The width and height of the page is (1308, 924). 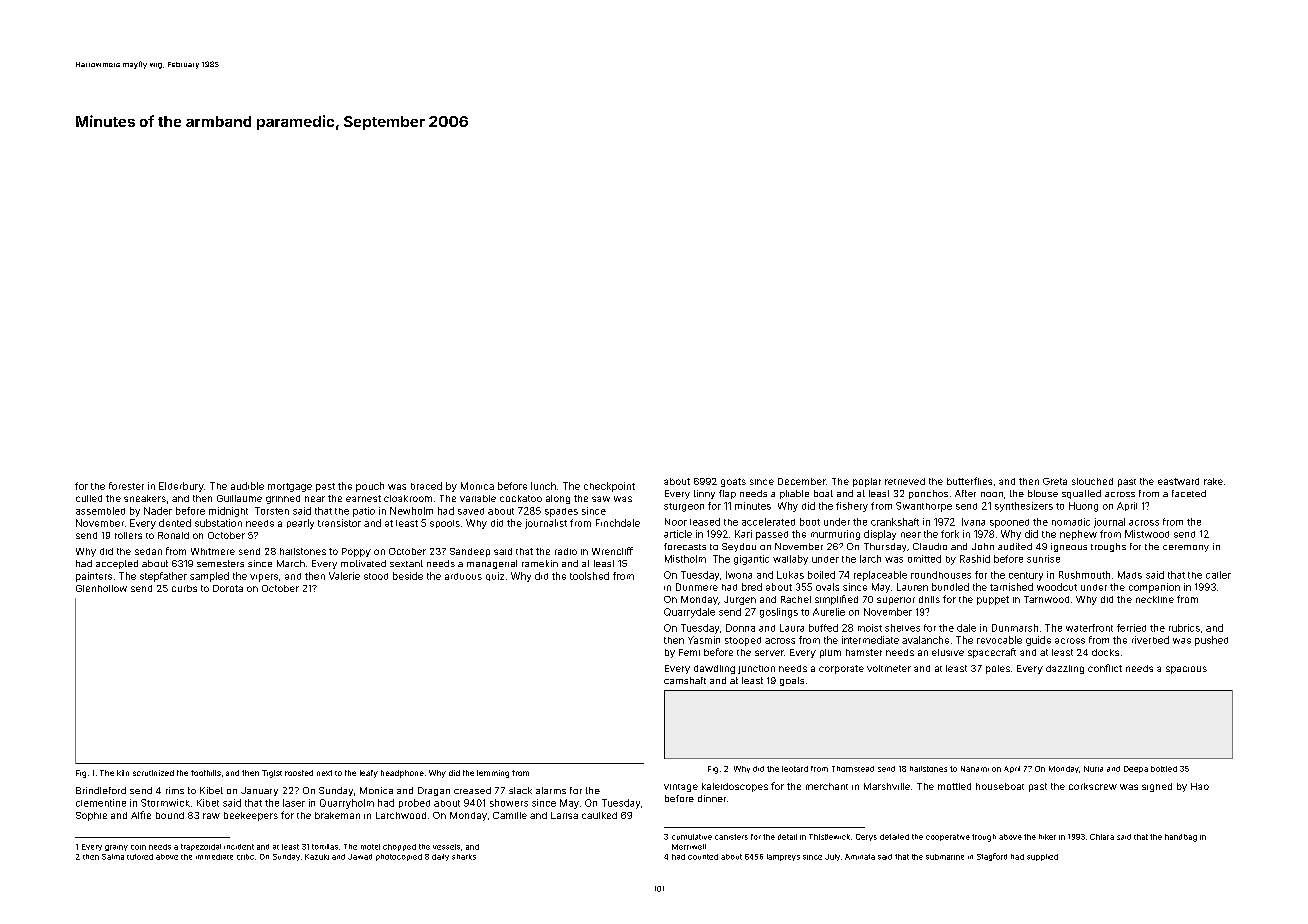 What do you see at coordinates (94, 577) in the page?
I see `painters` at bounding box center [94, 577].
